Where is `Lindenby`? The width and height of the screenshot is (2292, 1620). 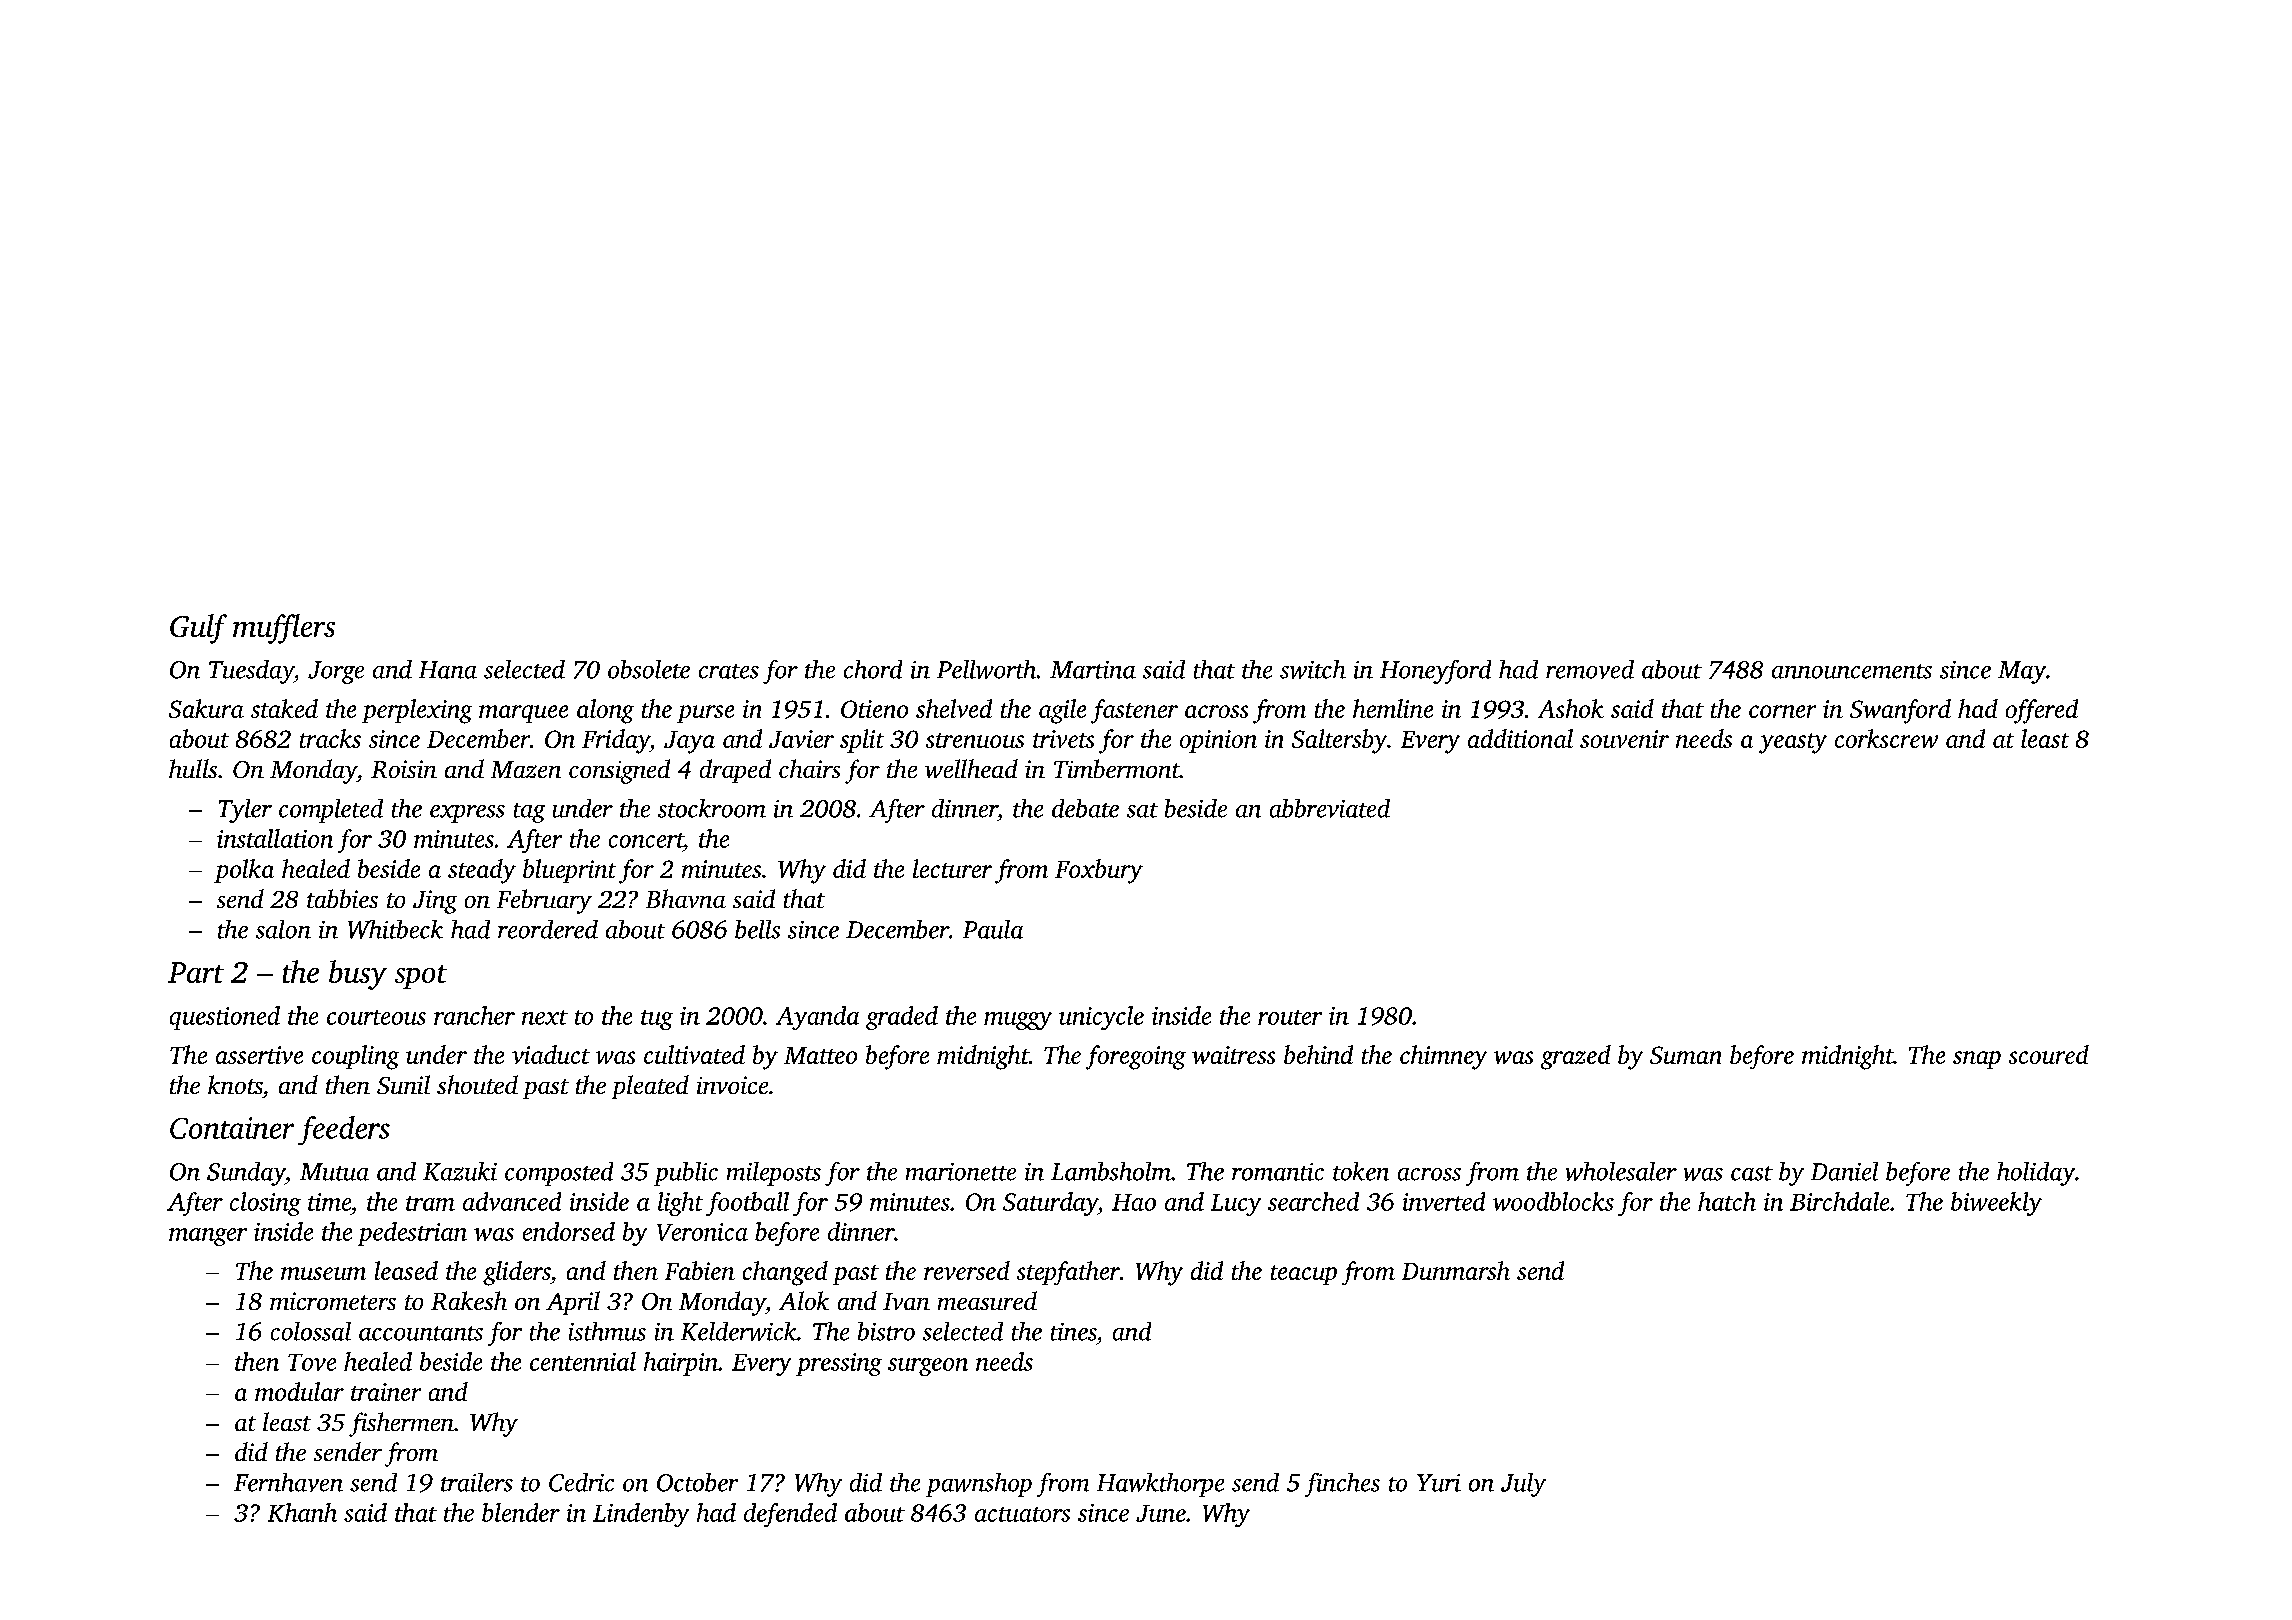 Lindenby is located at coordinates (641, 1515).
